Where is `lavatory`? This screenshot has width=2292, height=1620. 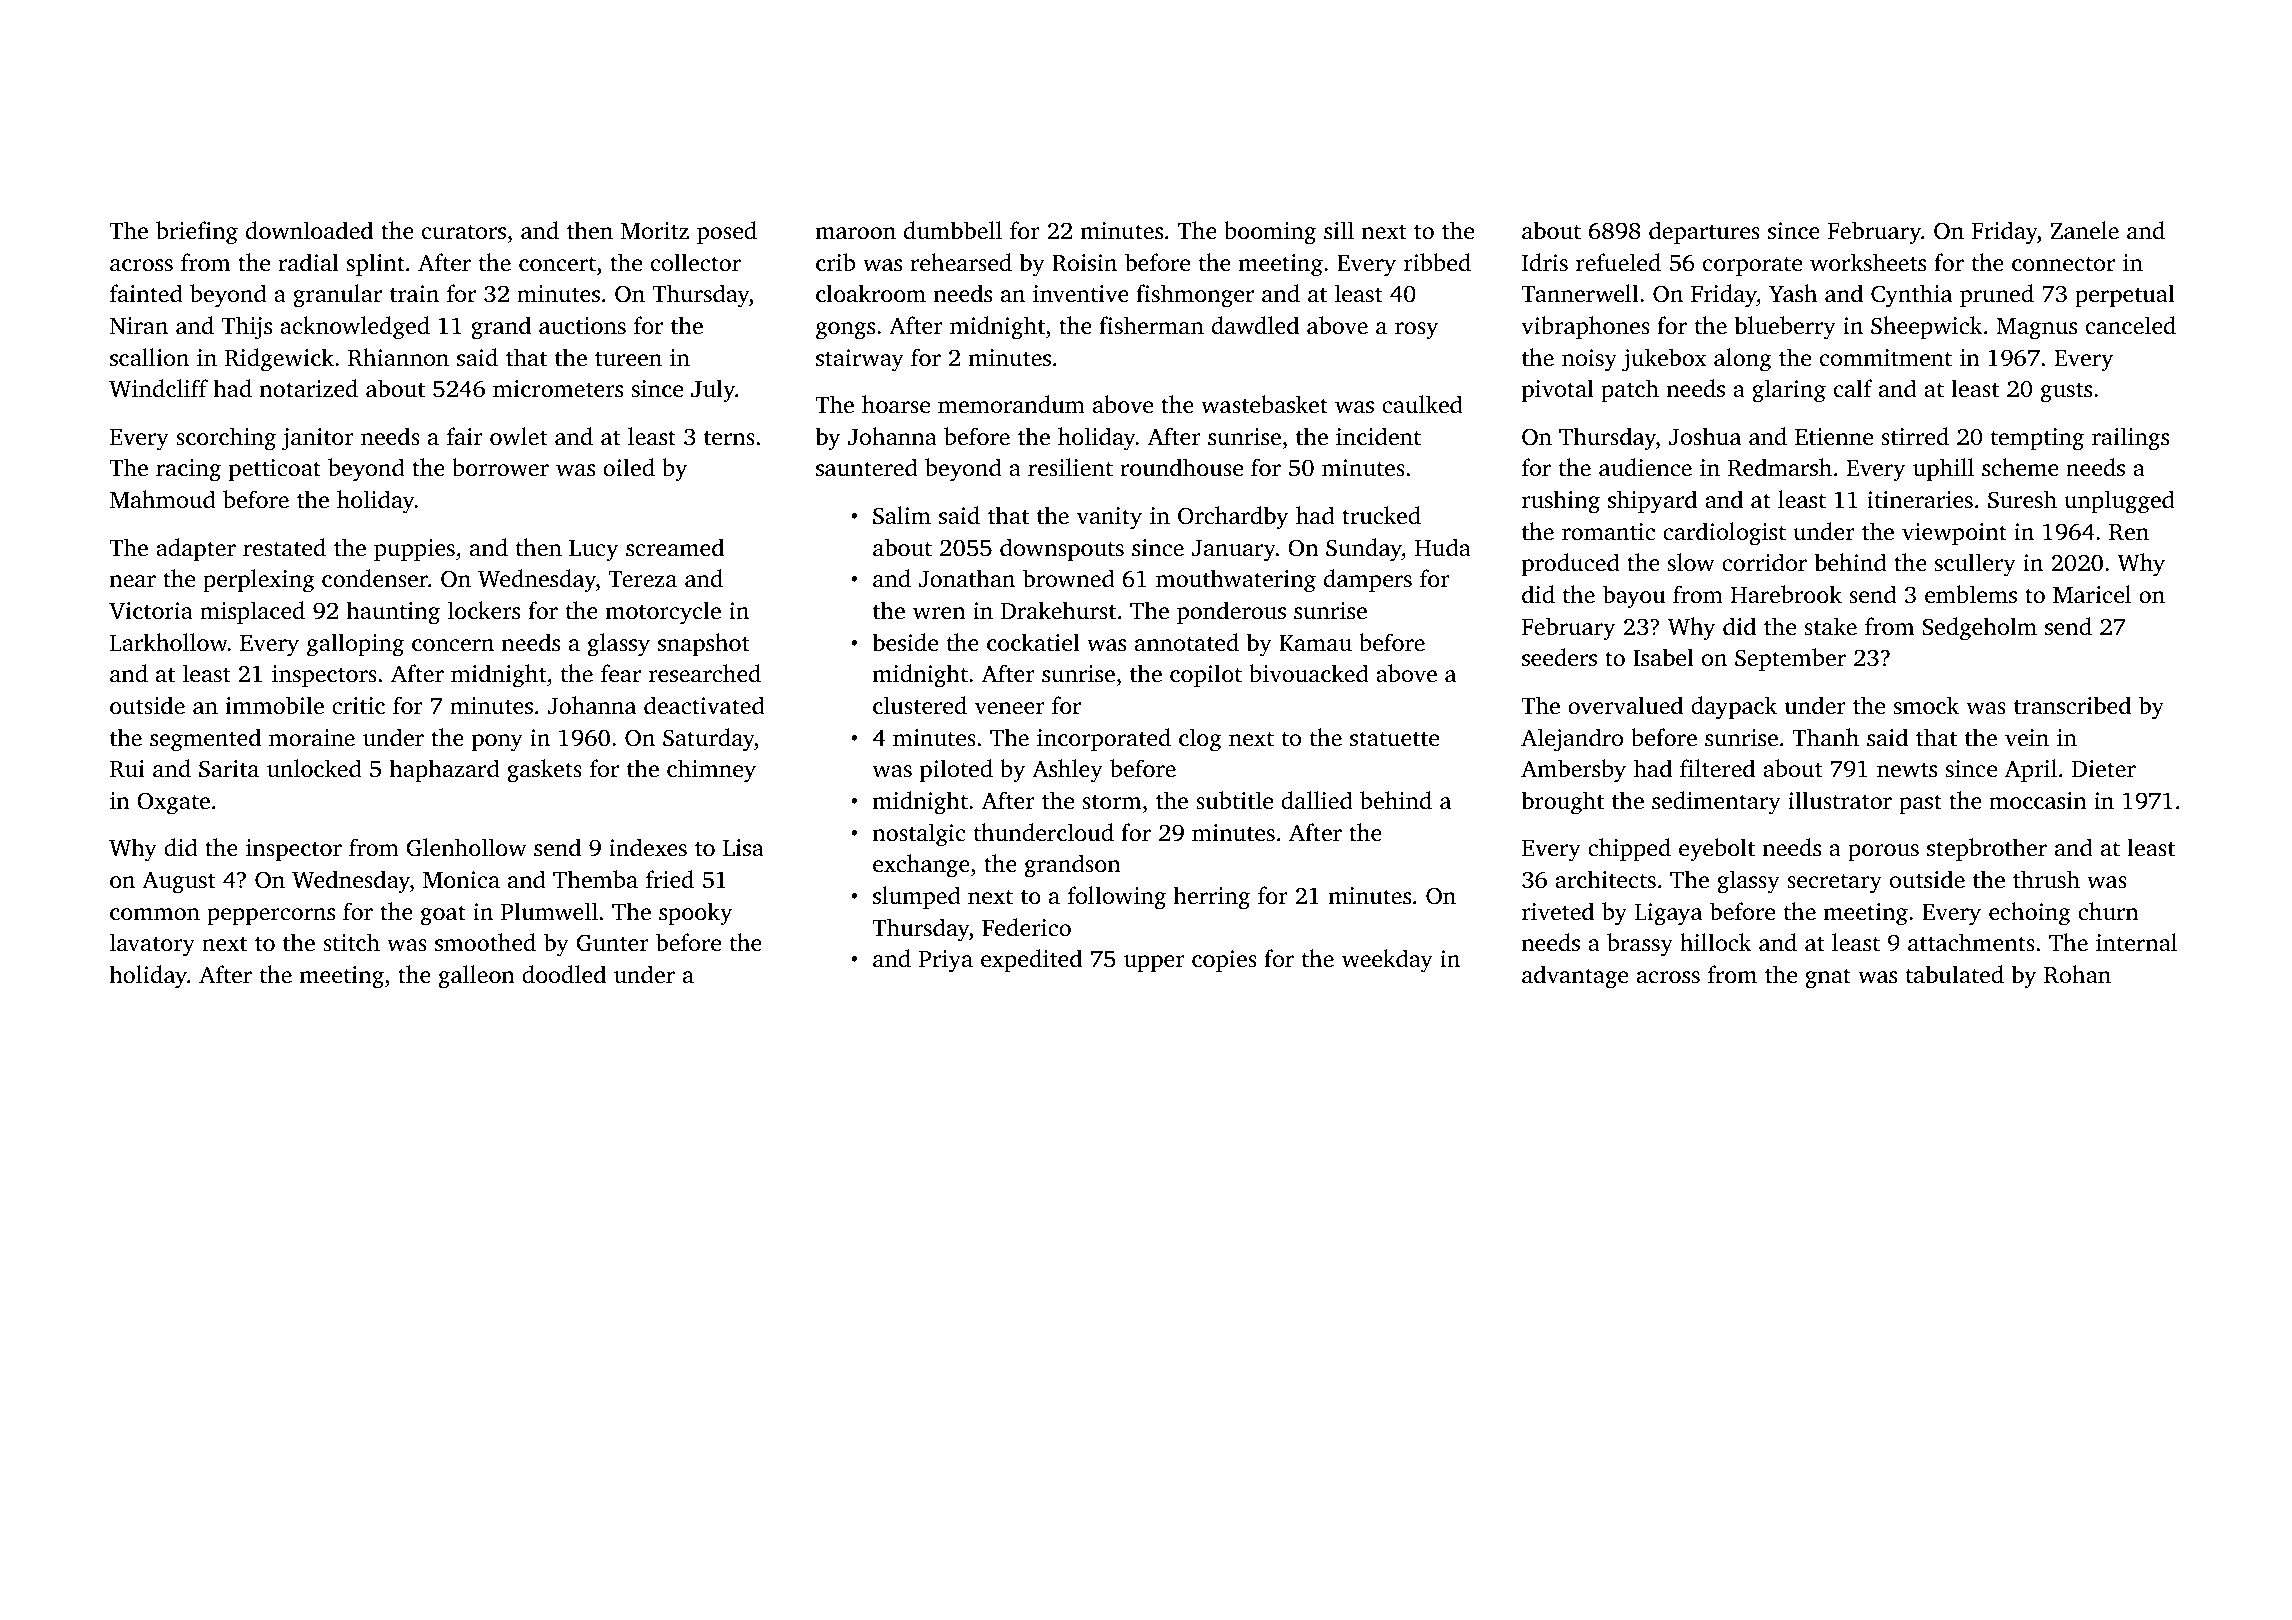
lavatory is located at coordinates (152, 945).
